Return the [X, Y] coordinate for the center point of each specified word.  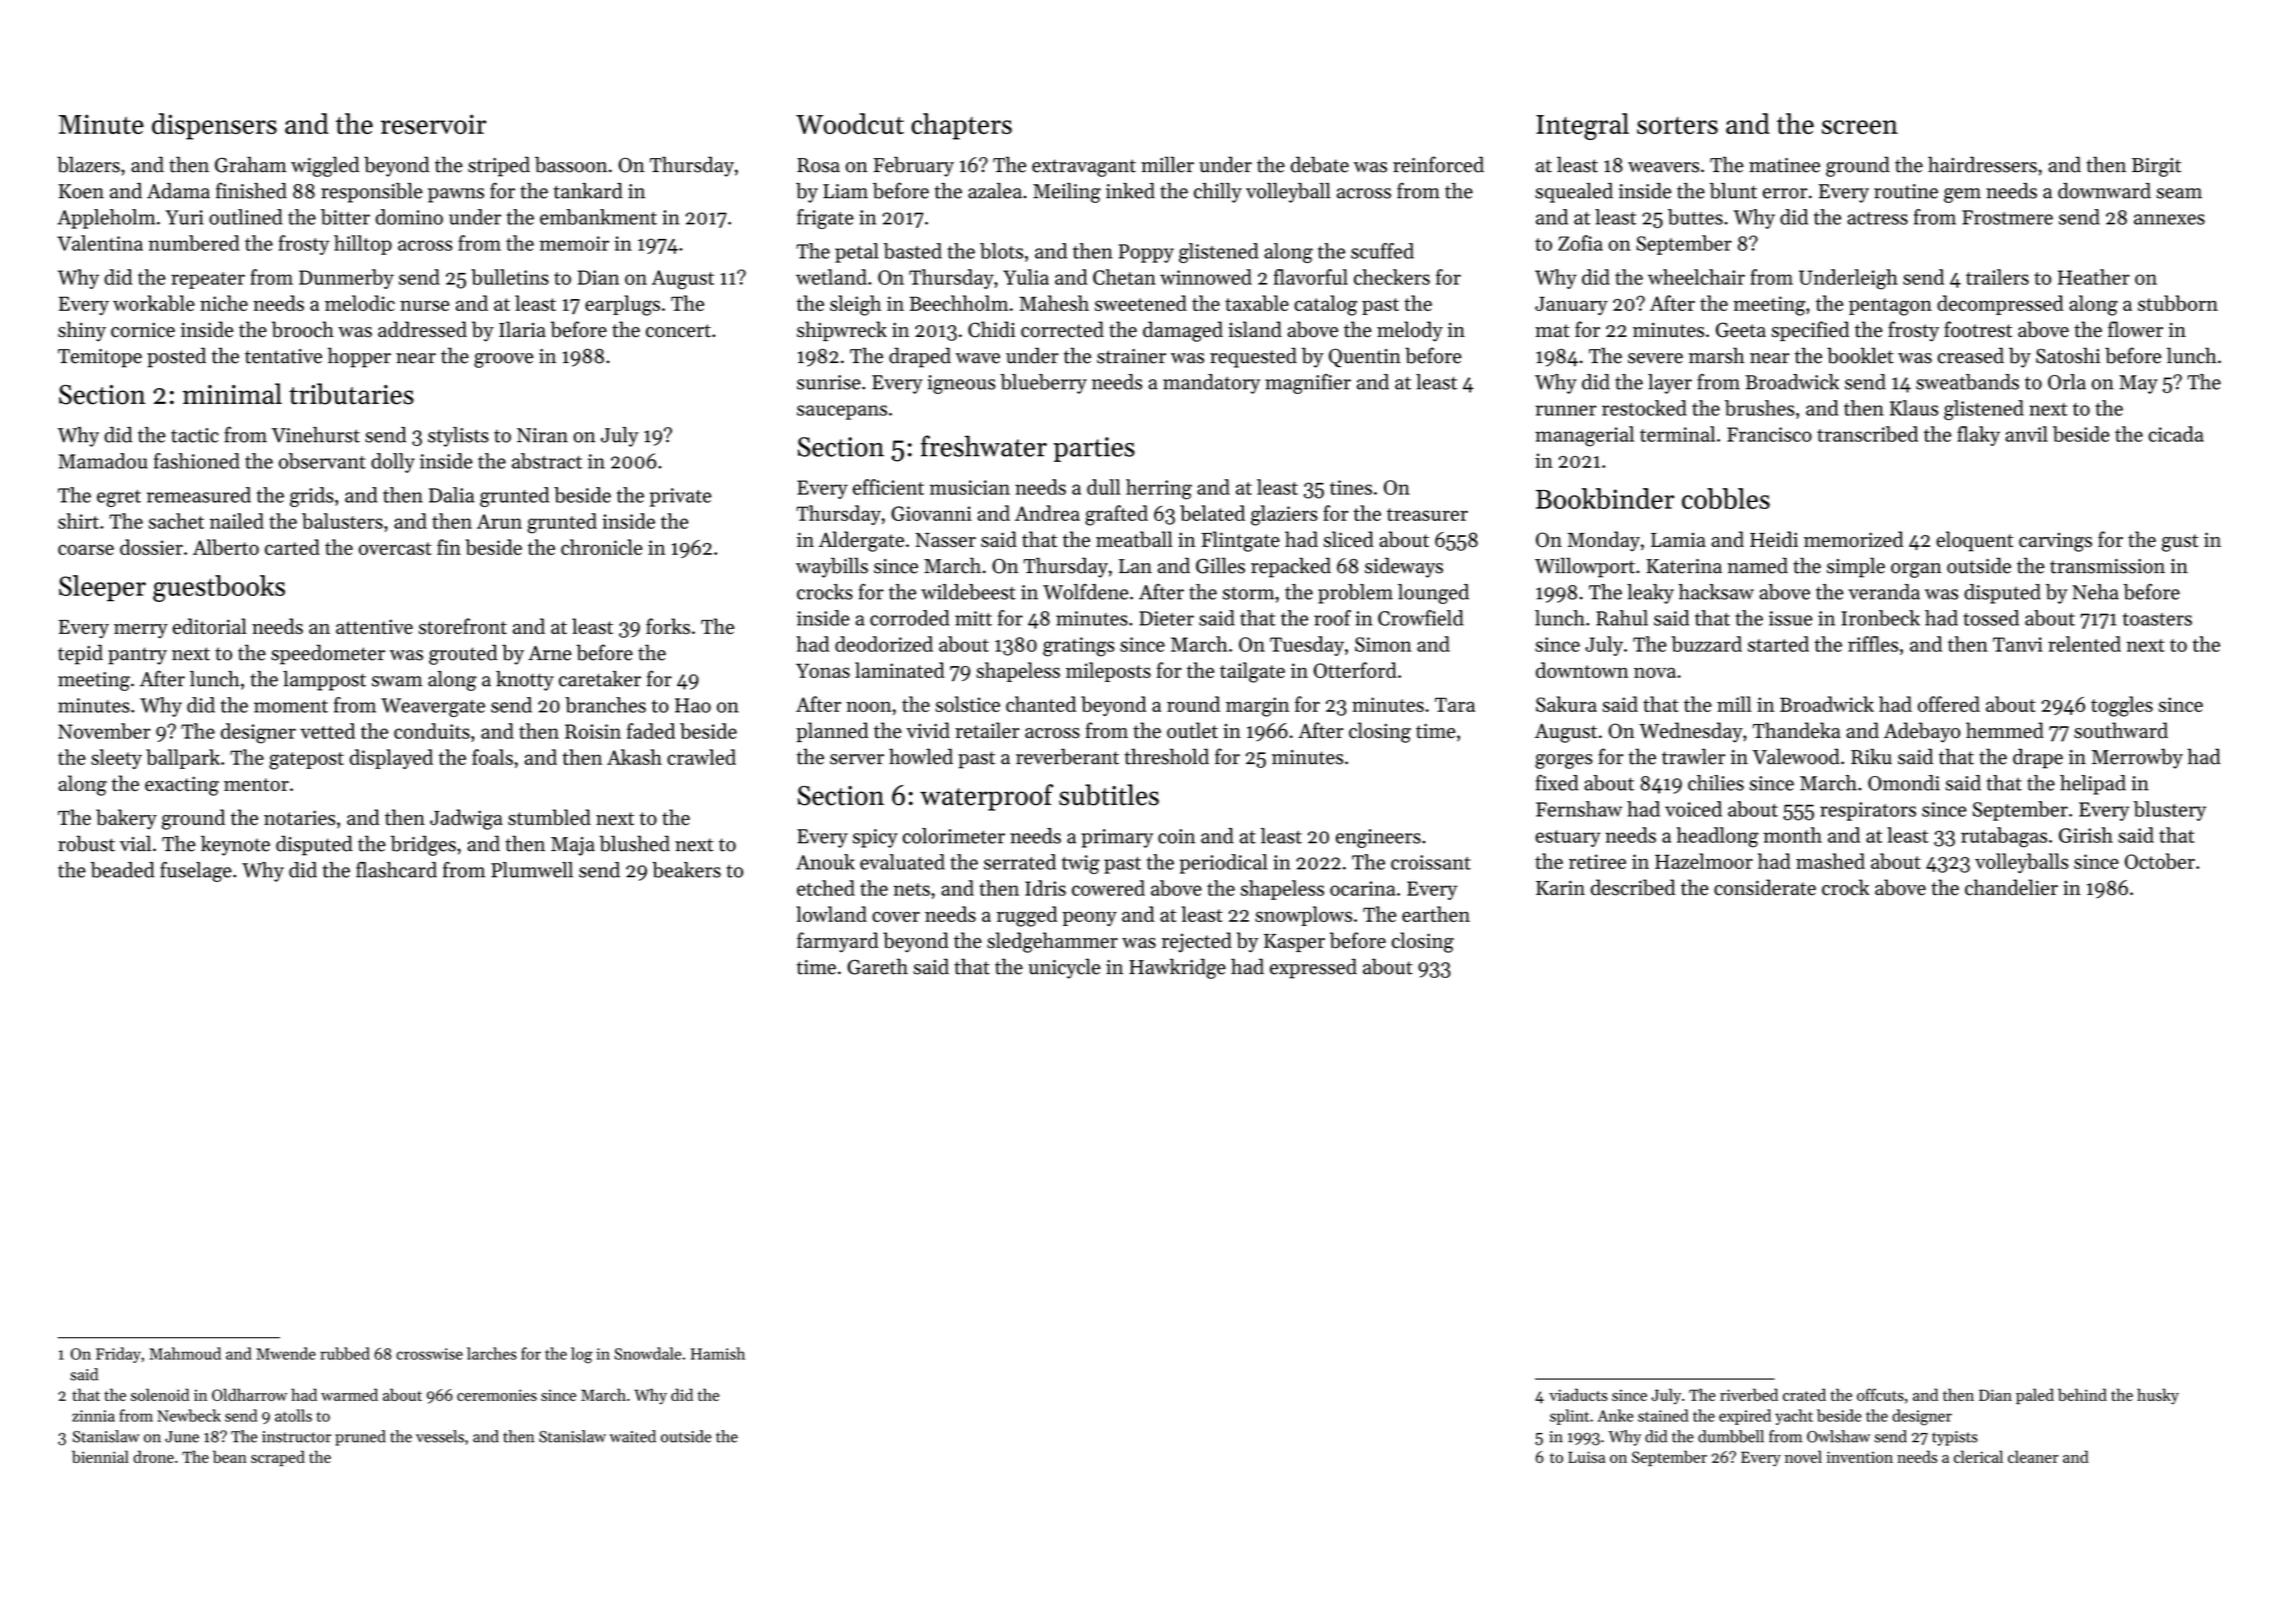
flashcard [396, 870]
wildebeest [968, 592]
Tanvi [2018, 644]
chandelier [2011, 887]
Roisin [593, 731]
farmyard [837, 942]
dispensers [214, 126]
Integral [1582, 126]
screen [1860, 127]
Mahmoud [185, 1353]
